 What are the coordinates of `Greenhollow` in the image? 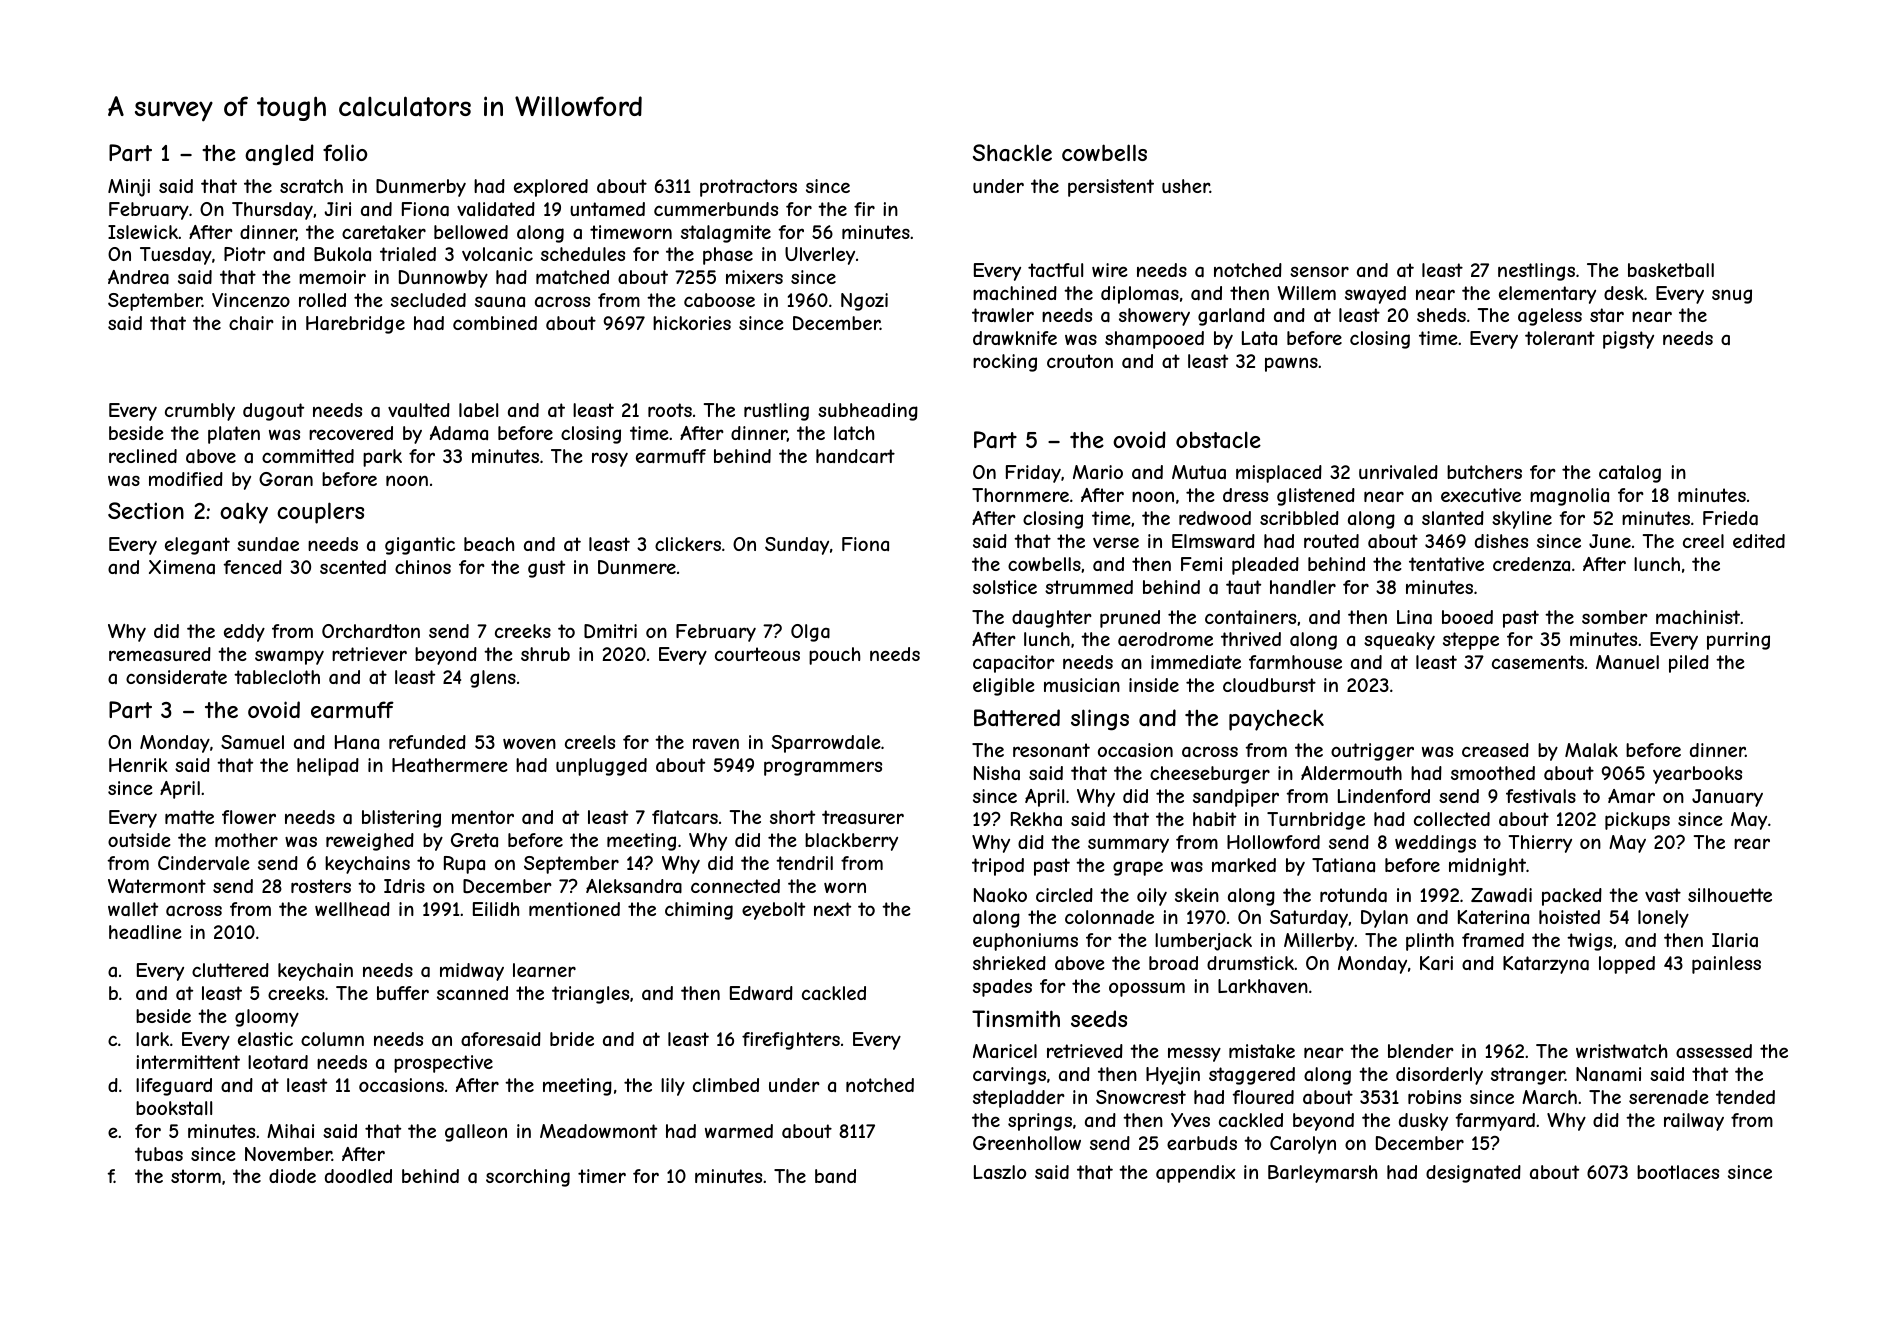 It's located at (1027, 1143).
